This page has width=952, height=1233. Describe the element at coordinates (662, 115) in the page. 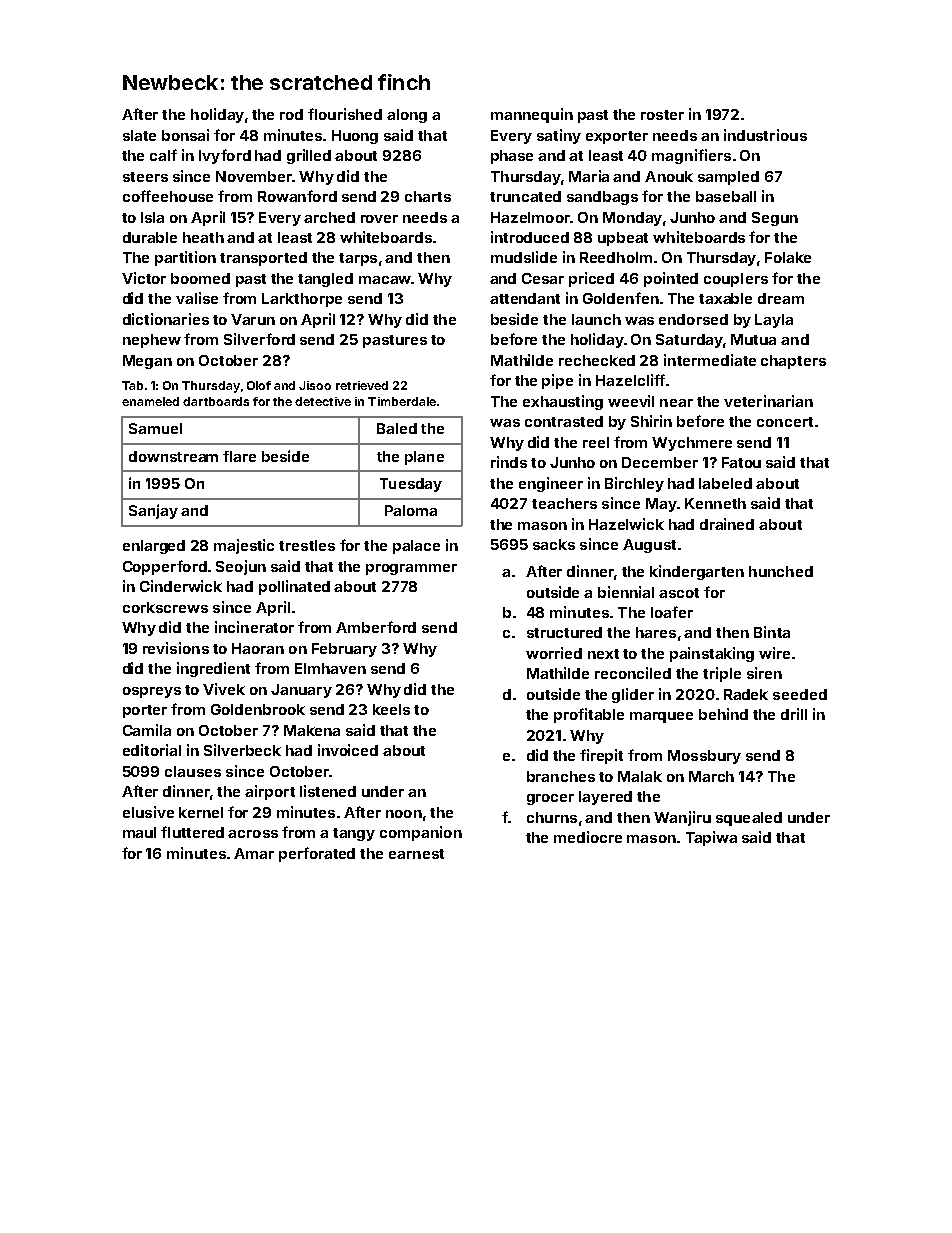

I see `roster` at that location.
